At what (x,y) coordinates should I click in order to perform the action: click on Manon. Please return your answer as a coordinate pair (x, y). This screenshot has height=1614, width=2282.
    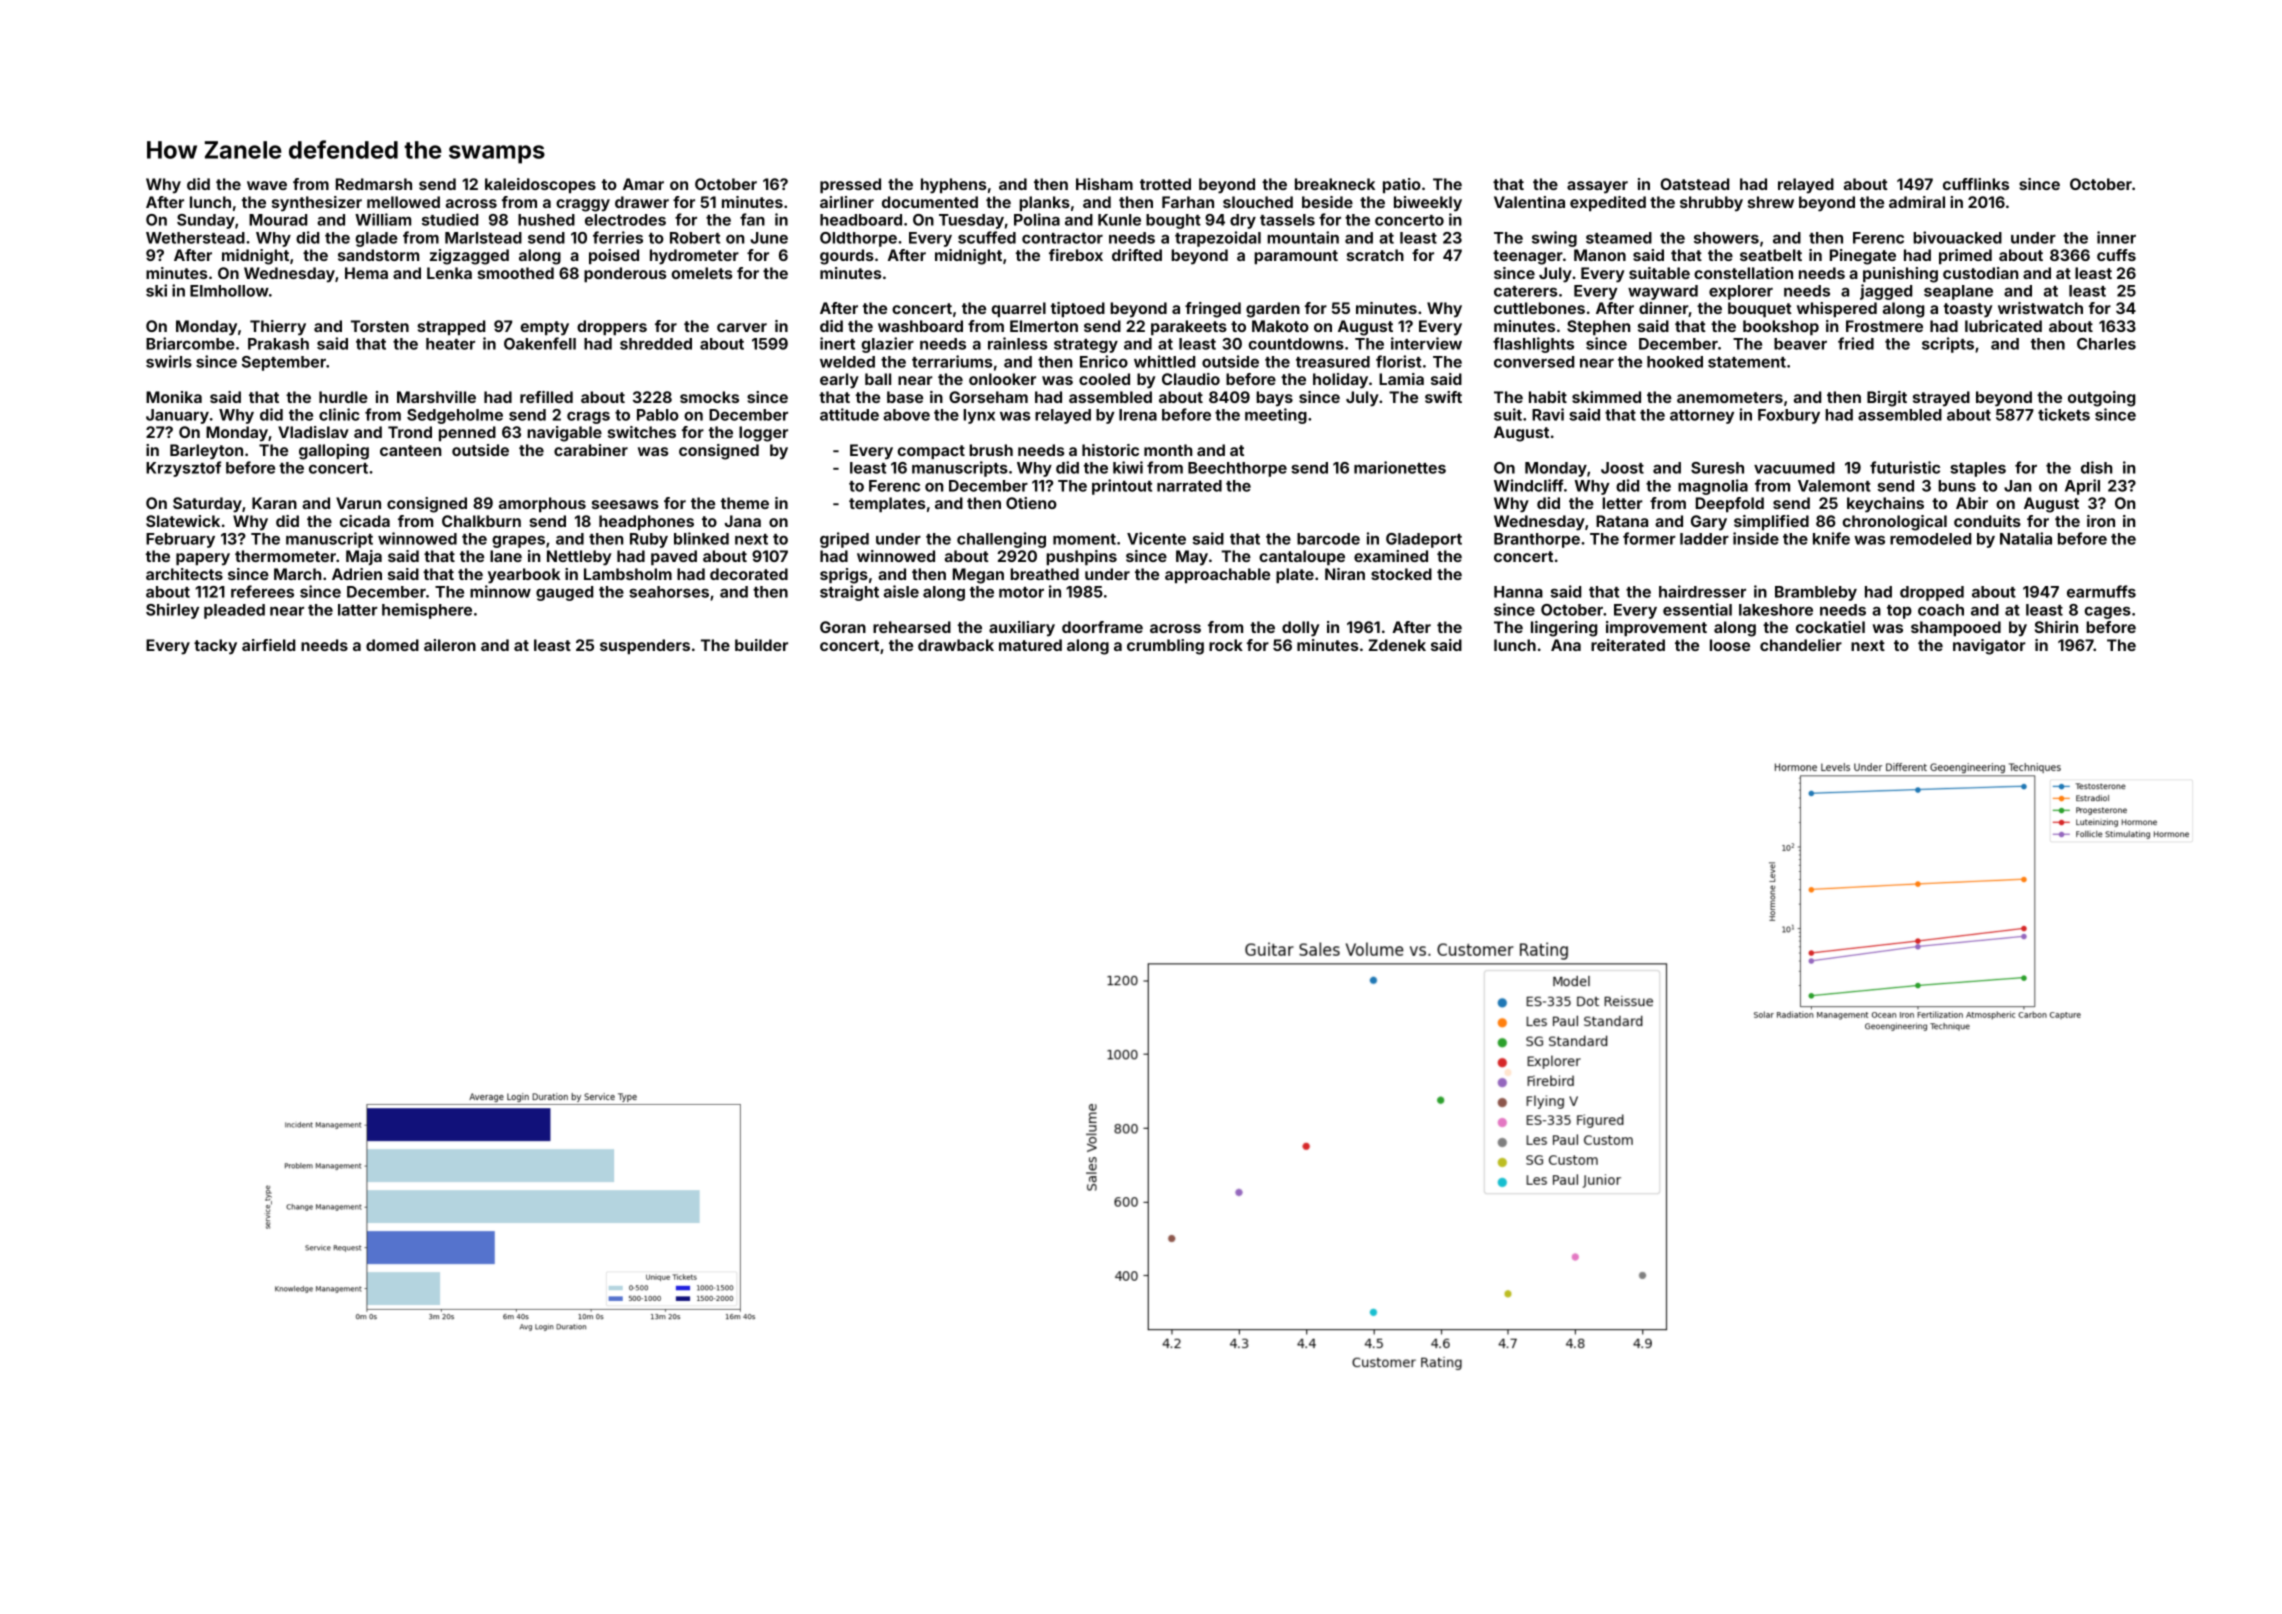
    Looking at the image, I should click on (1600, 255).
